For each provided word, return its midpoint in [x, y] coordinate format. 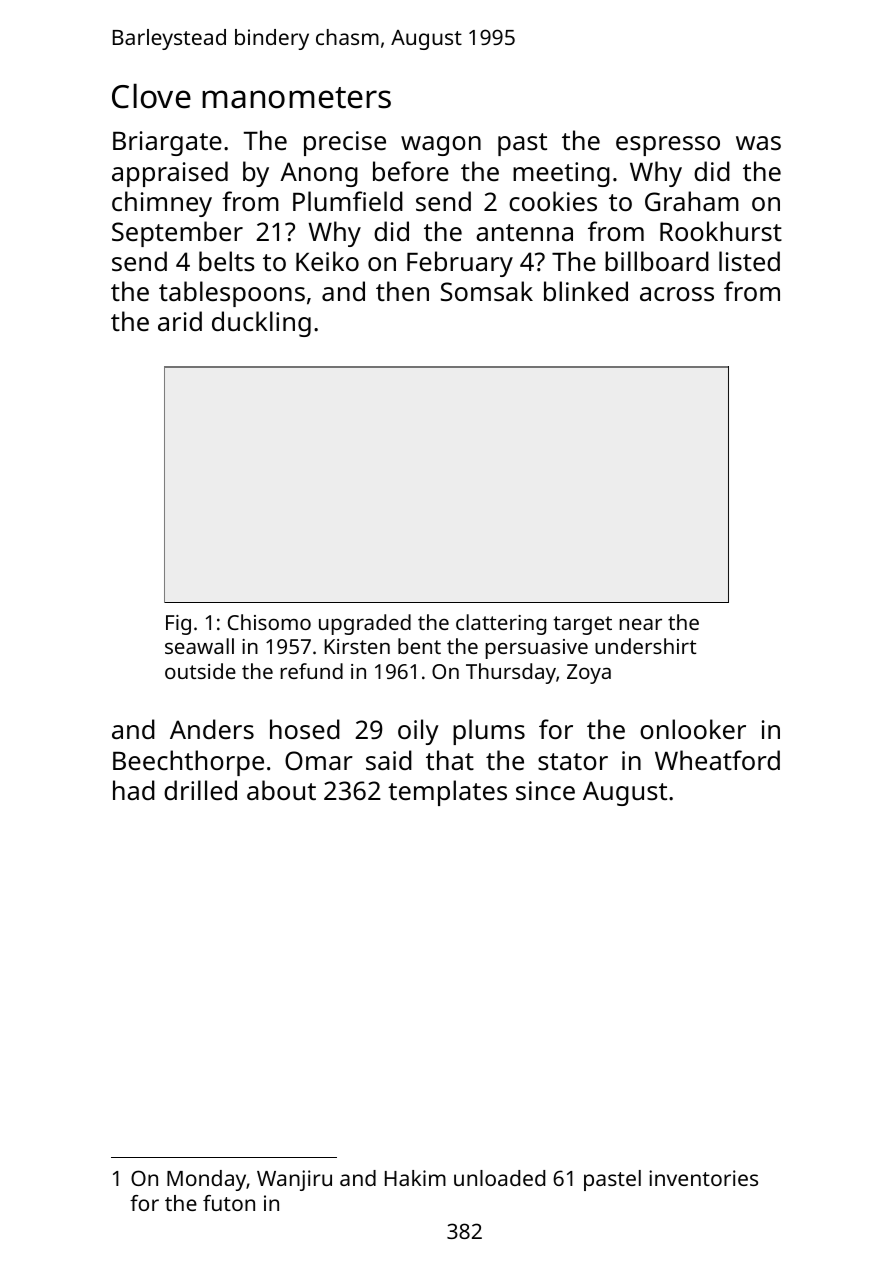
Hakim [415, 1178]
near [640, 624]
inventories [703, 1178]
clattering [501, 624]
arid [180, 321]
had [134, 790]
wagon [441, 146]
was [758, 143]
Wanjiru [294, 1180]
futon [229, 1203]
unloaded [499, 1178]
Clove [151, 96]
